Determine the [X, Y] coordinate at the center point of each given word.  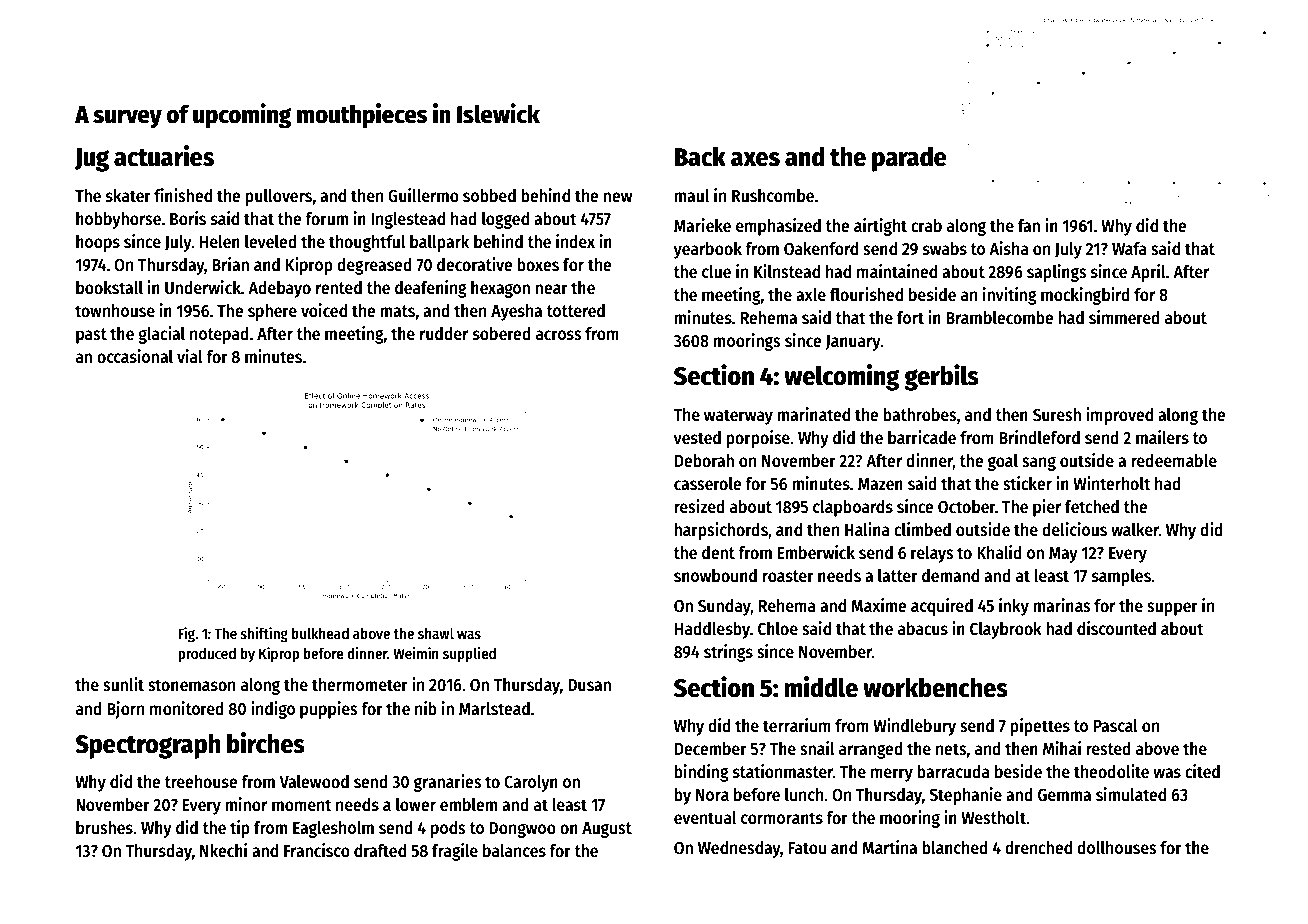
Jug [92, 160]
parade [909, 159]
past [91, 336]
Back [700, 156]
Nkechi [223, 850]
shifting [264, 635]
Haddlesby [712, 630]
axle [811, 294]
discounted [1116, 628]
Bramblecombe [1000, 318]
